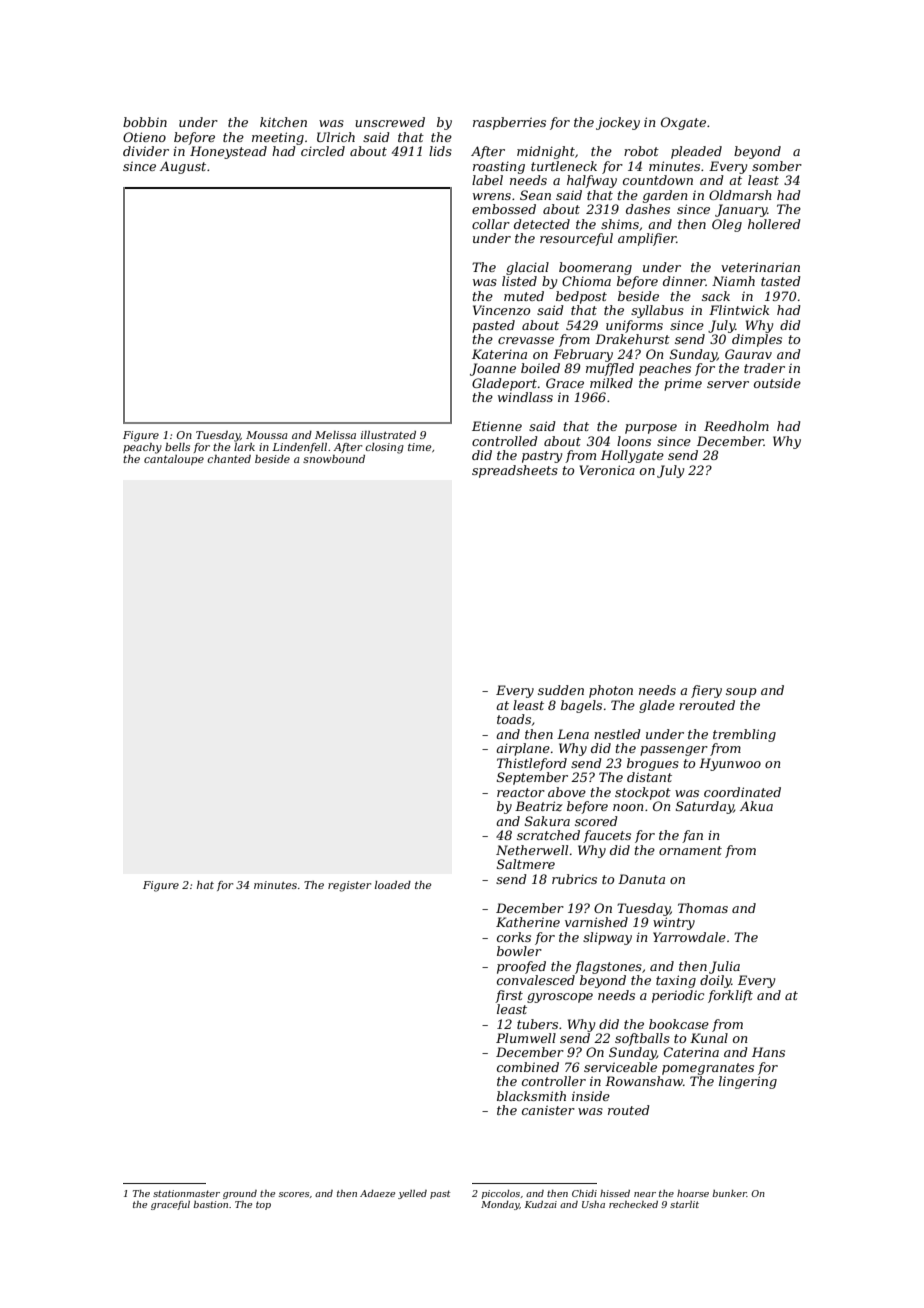 Image resolution: width=924 pixels, height=1308 pixels. I want to click on midnight, so click(546, 152).
